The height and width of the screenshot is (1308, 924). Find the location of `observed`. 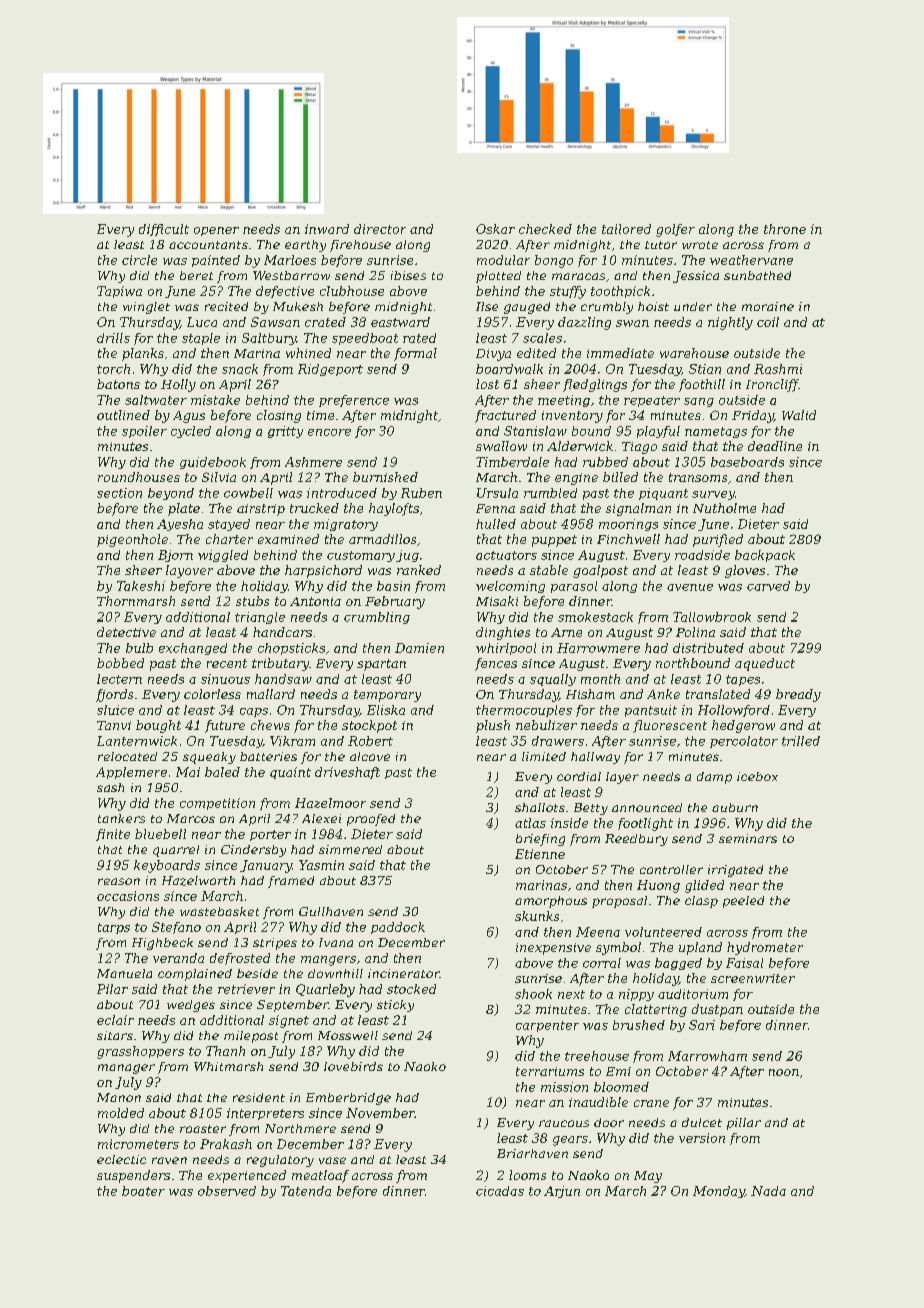

observed is located at coordinates (227, 1191).
